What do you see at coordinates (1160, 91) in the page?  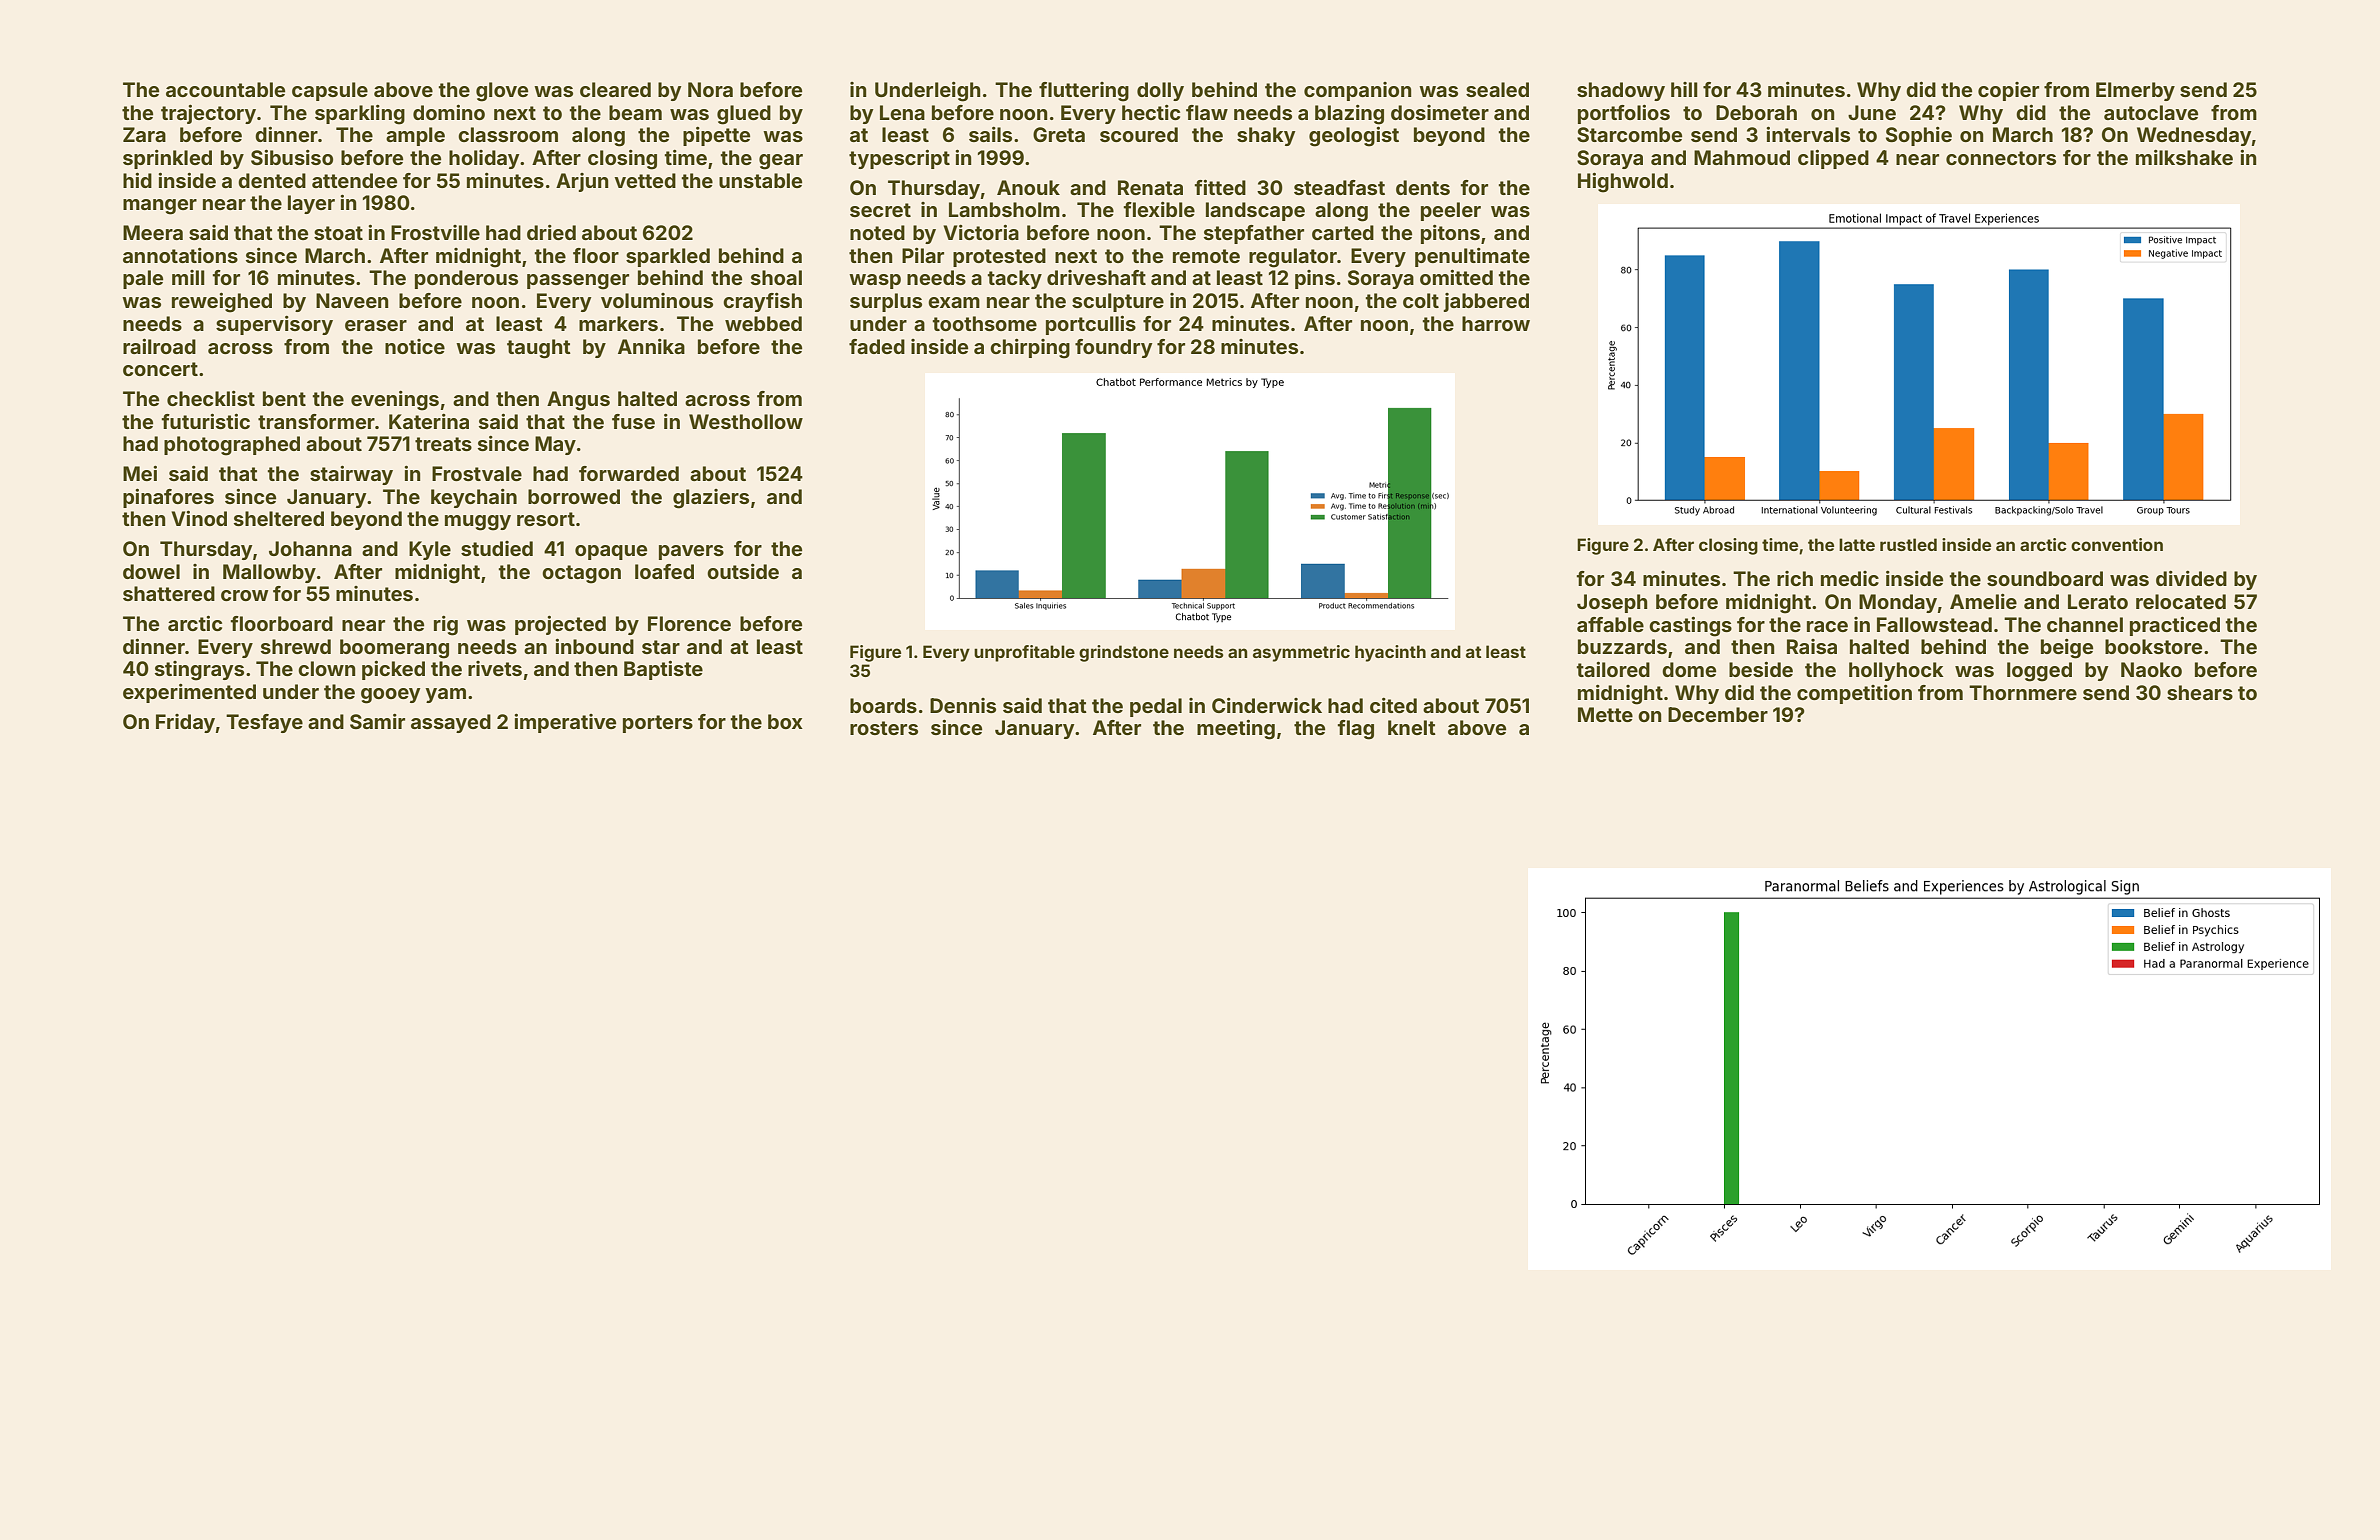 I see `dolly` at bounding box center [1160, 91].
